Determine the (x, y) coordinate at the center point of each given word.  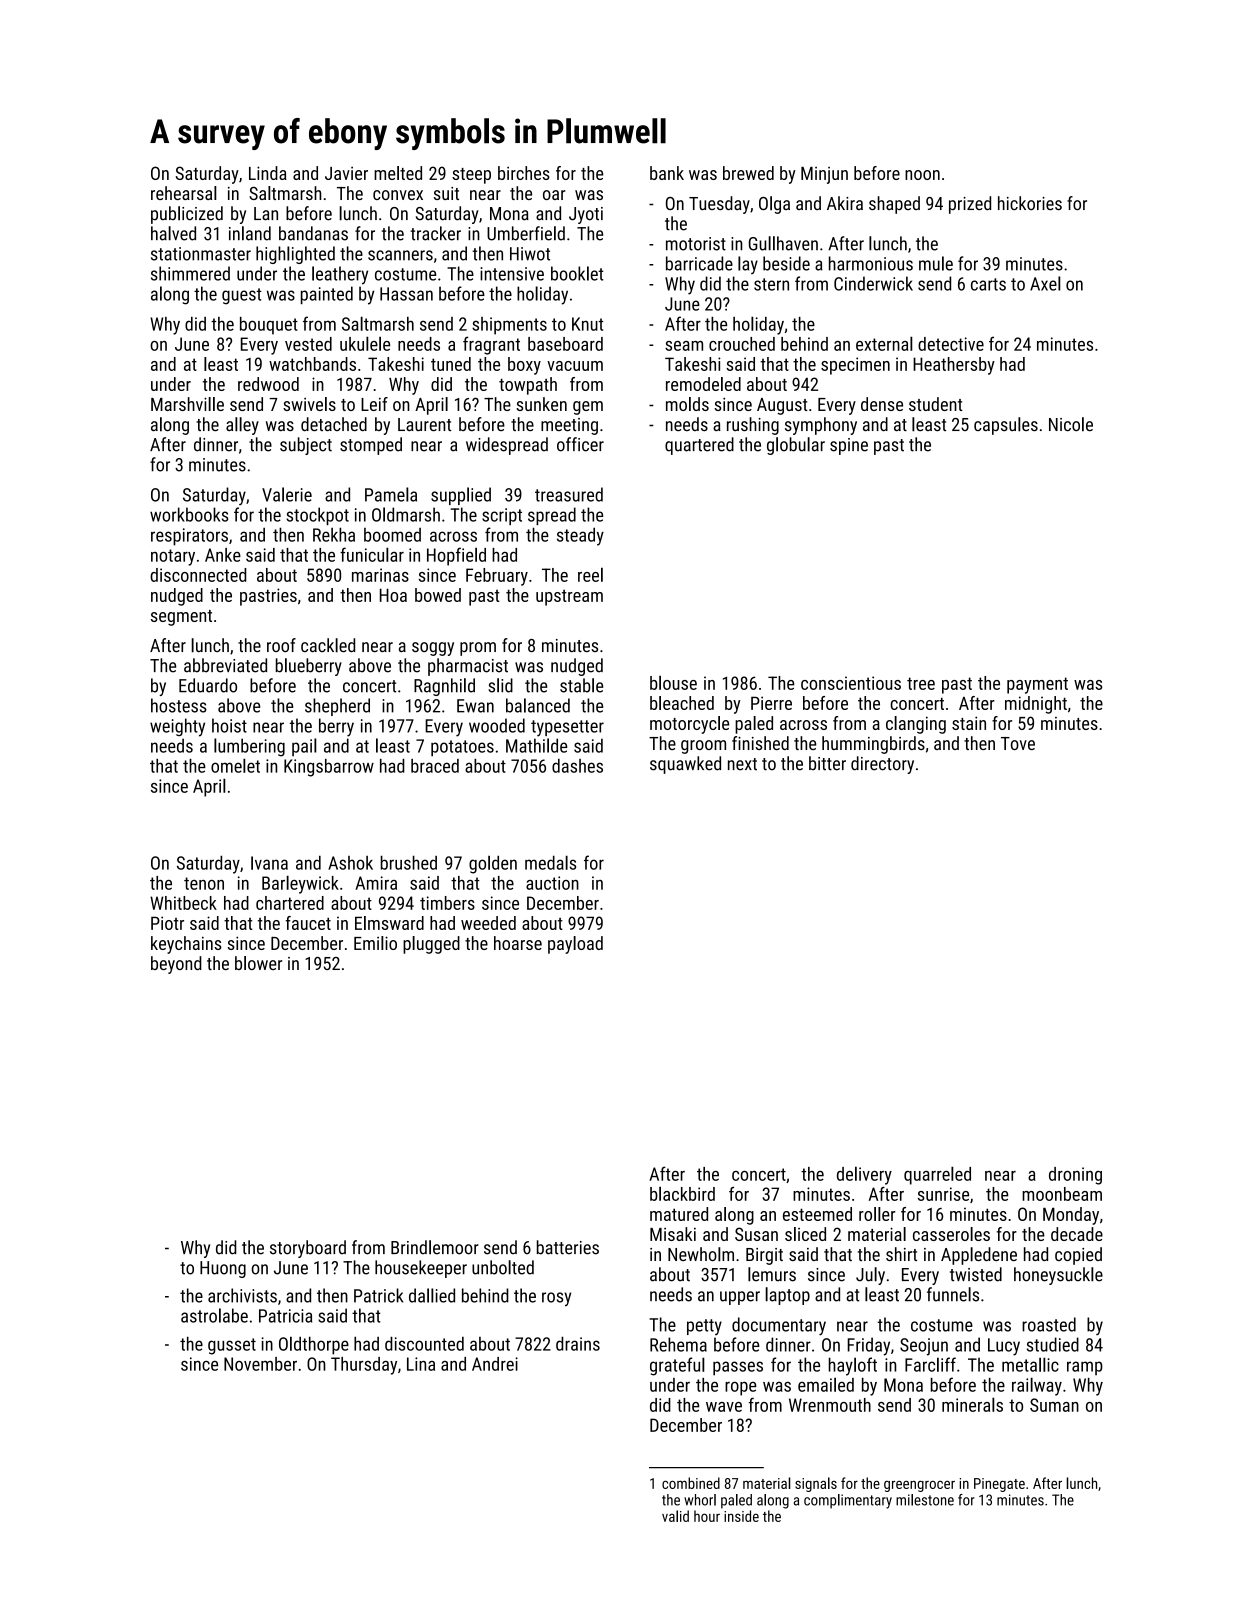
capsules (1006, 426)
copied (1078, 1256)
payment (1037, 685)
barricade (699, 263)
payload (575, 945)
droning (1075, 1176)
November (260, 1364)
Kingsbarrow (329, 768)
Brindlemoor (435, 1247)
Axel (1045, 283)
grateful (677, 1366)
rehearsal (184, 193)
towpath (528, 386)
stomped (371, 446)
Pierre (771, 703)
